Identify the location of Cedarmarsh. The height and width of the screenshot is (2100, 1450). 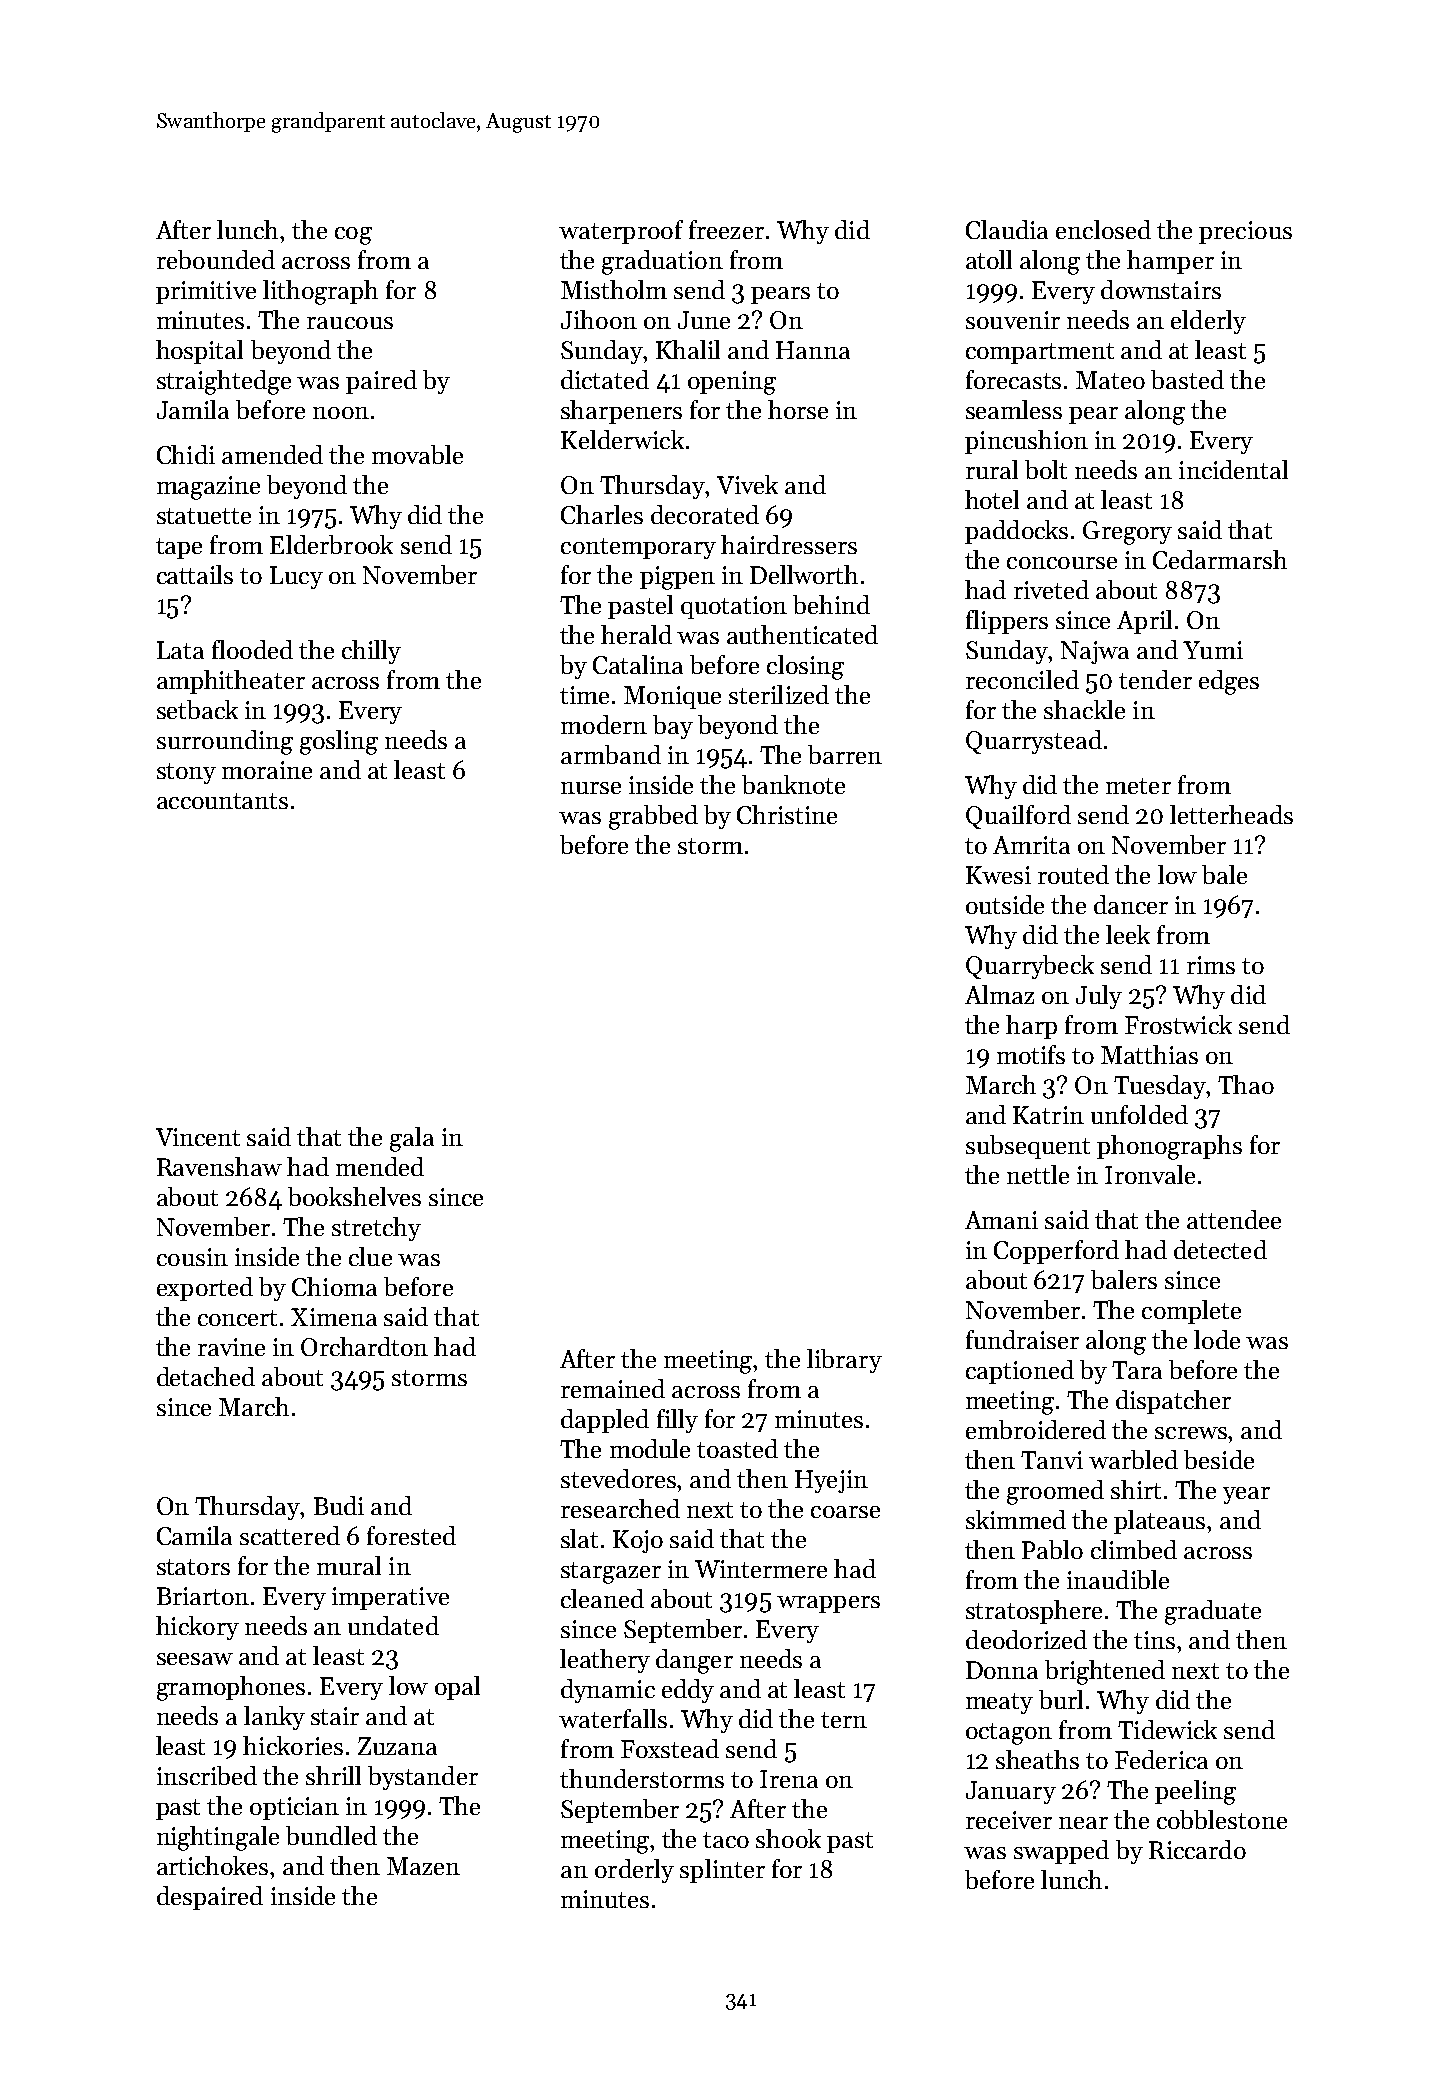
(1220, 559).
